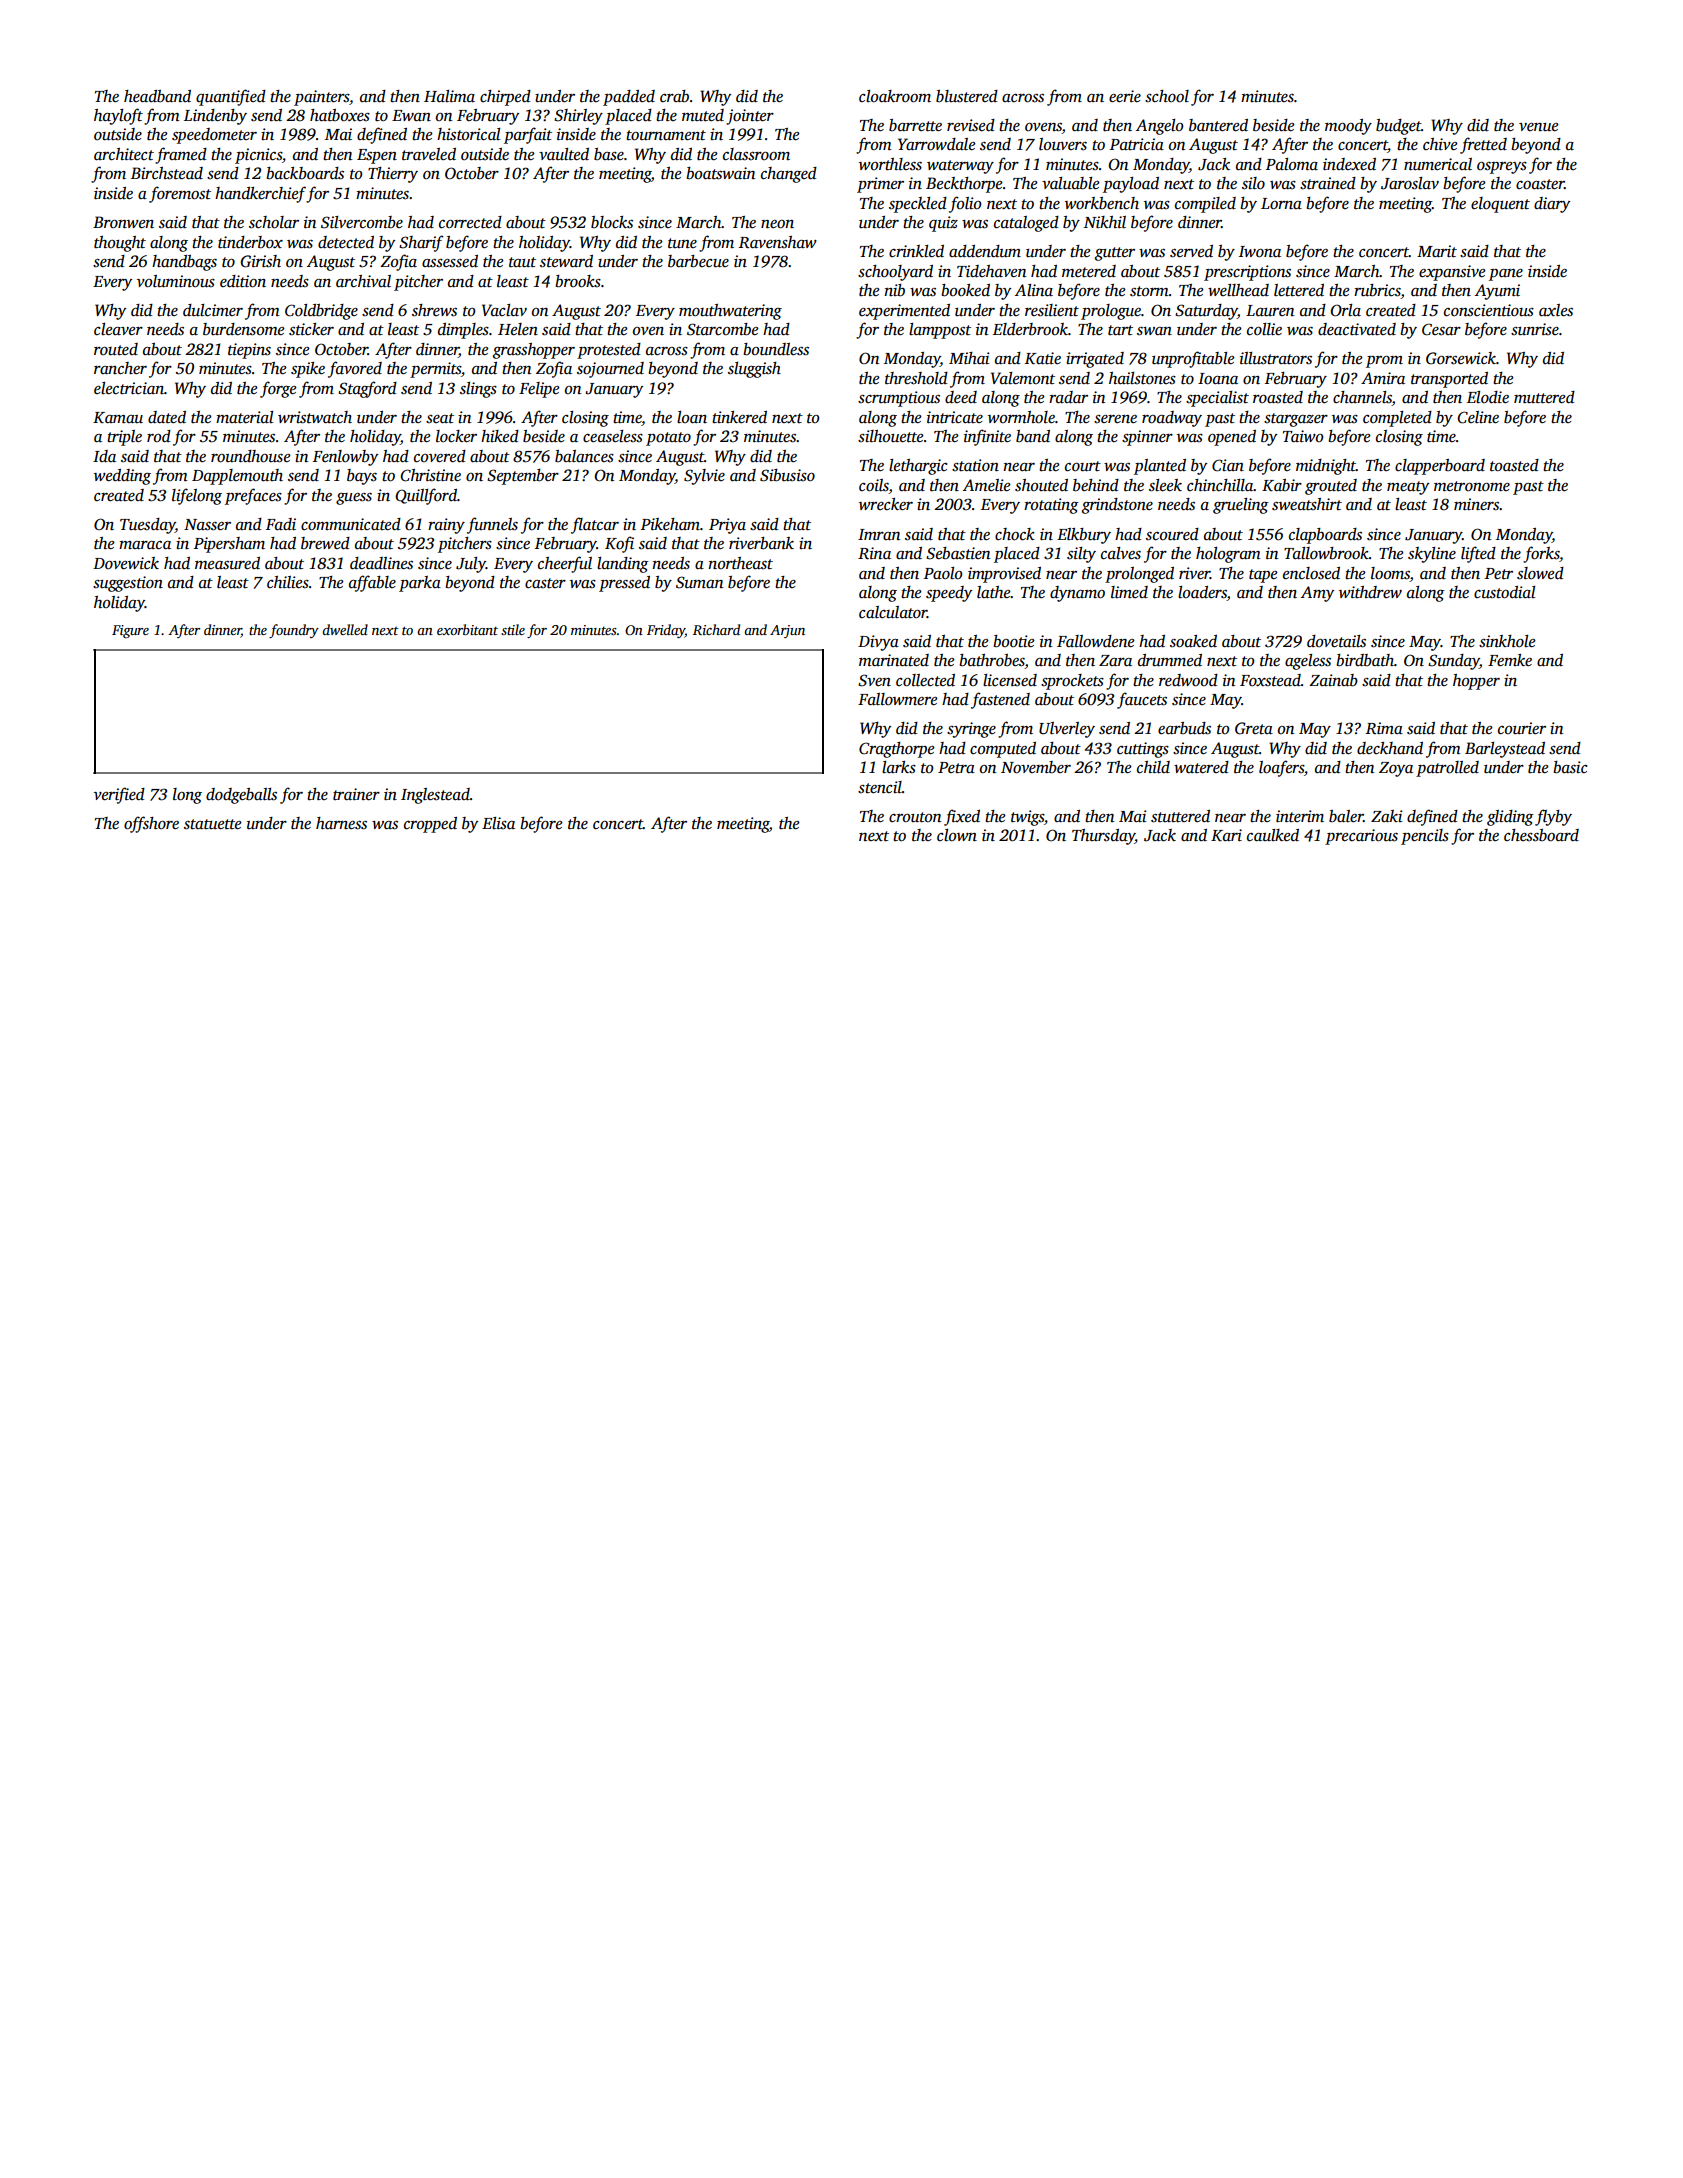 Image resolution: width=1683 pixels, height=2178 pixels. Describe the element at coordinates (151, 824) in the screenshot. I see `offshore` at that location.
